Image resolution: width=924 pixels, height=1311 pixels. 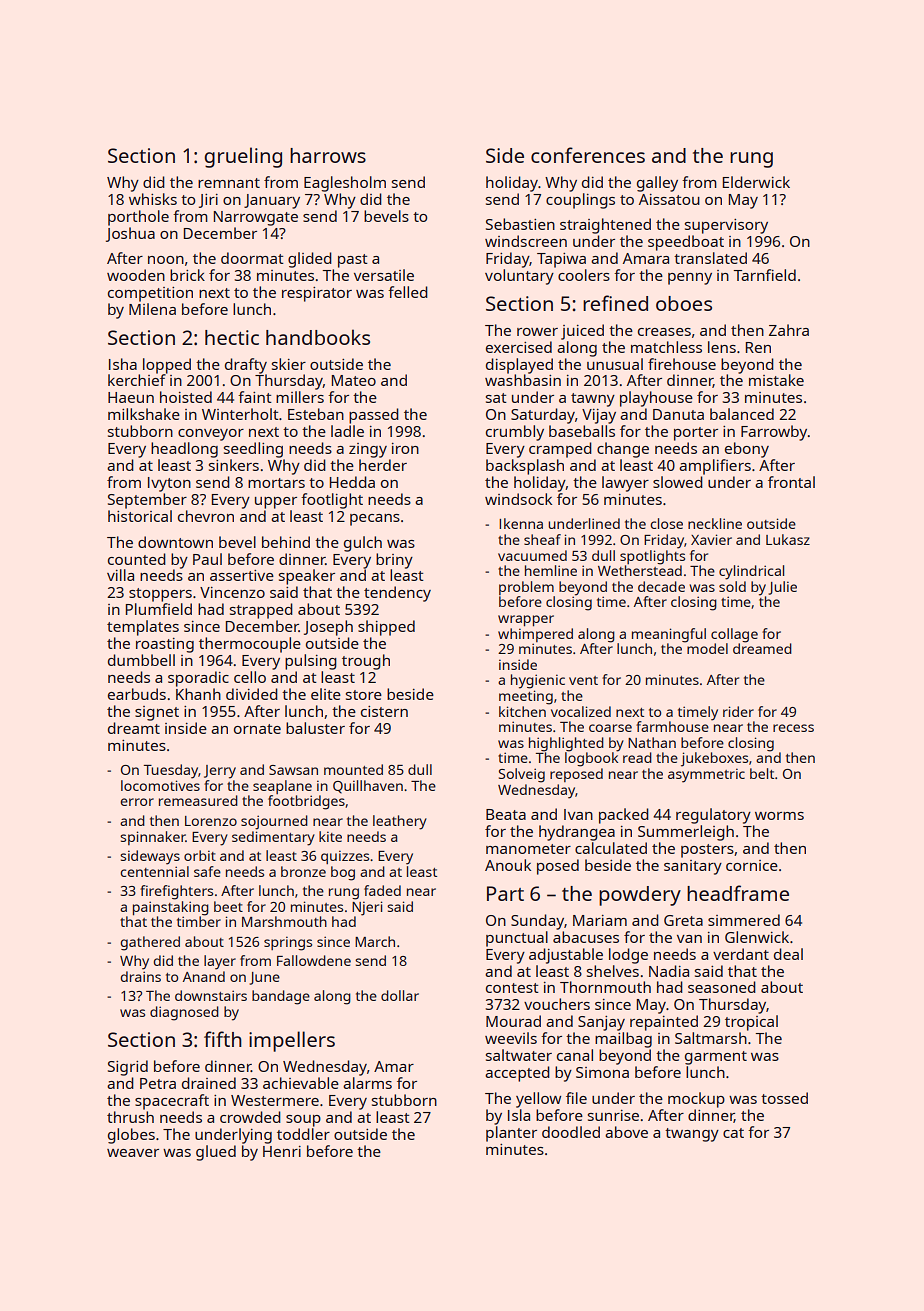 What do you see at coordinates (788, 954) in the document?
I see `deal` at bounding box center [788, 954].
